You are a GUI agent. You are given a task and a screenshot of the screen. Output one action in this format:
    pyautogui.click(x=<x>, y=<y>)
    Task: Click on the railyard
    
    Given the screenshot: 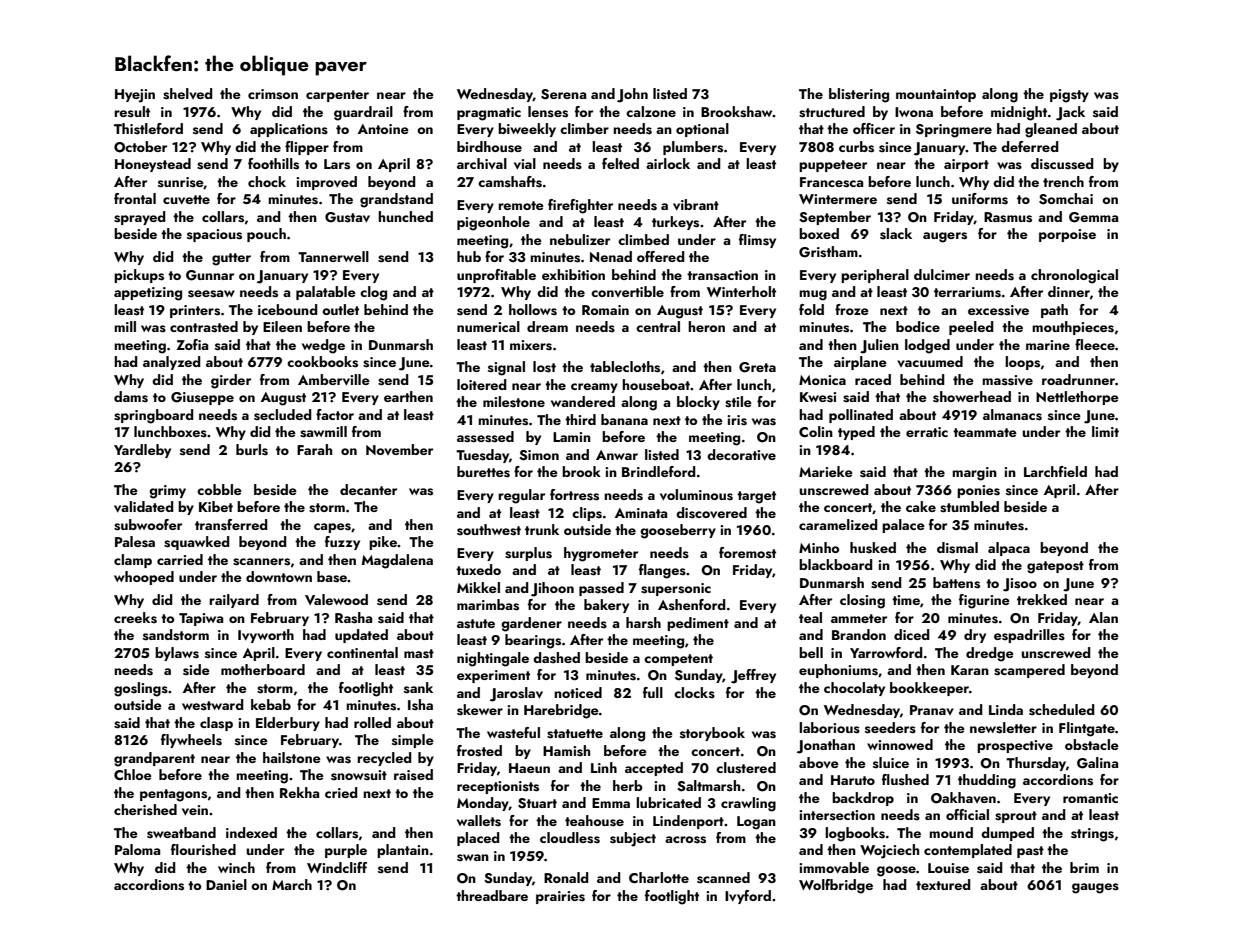 What is the action you would take?
    pyautogui.click(x=234, y=601)
